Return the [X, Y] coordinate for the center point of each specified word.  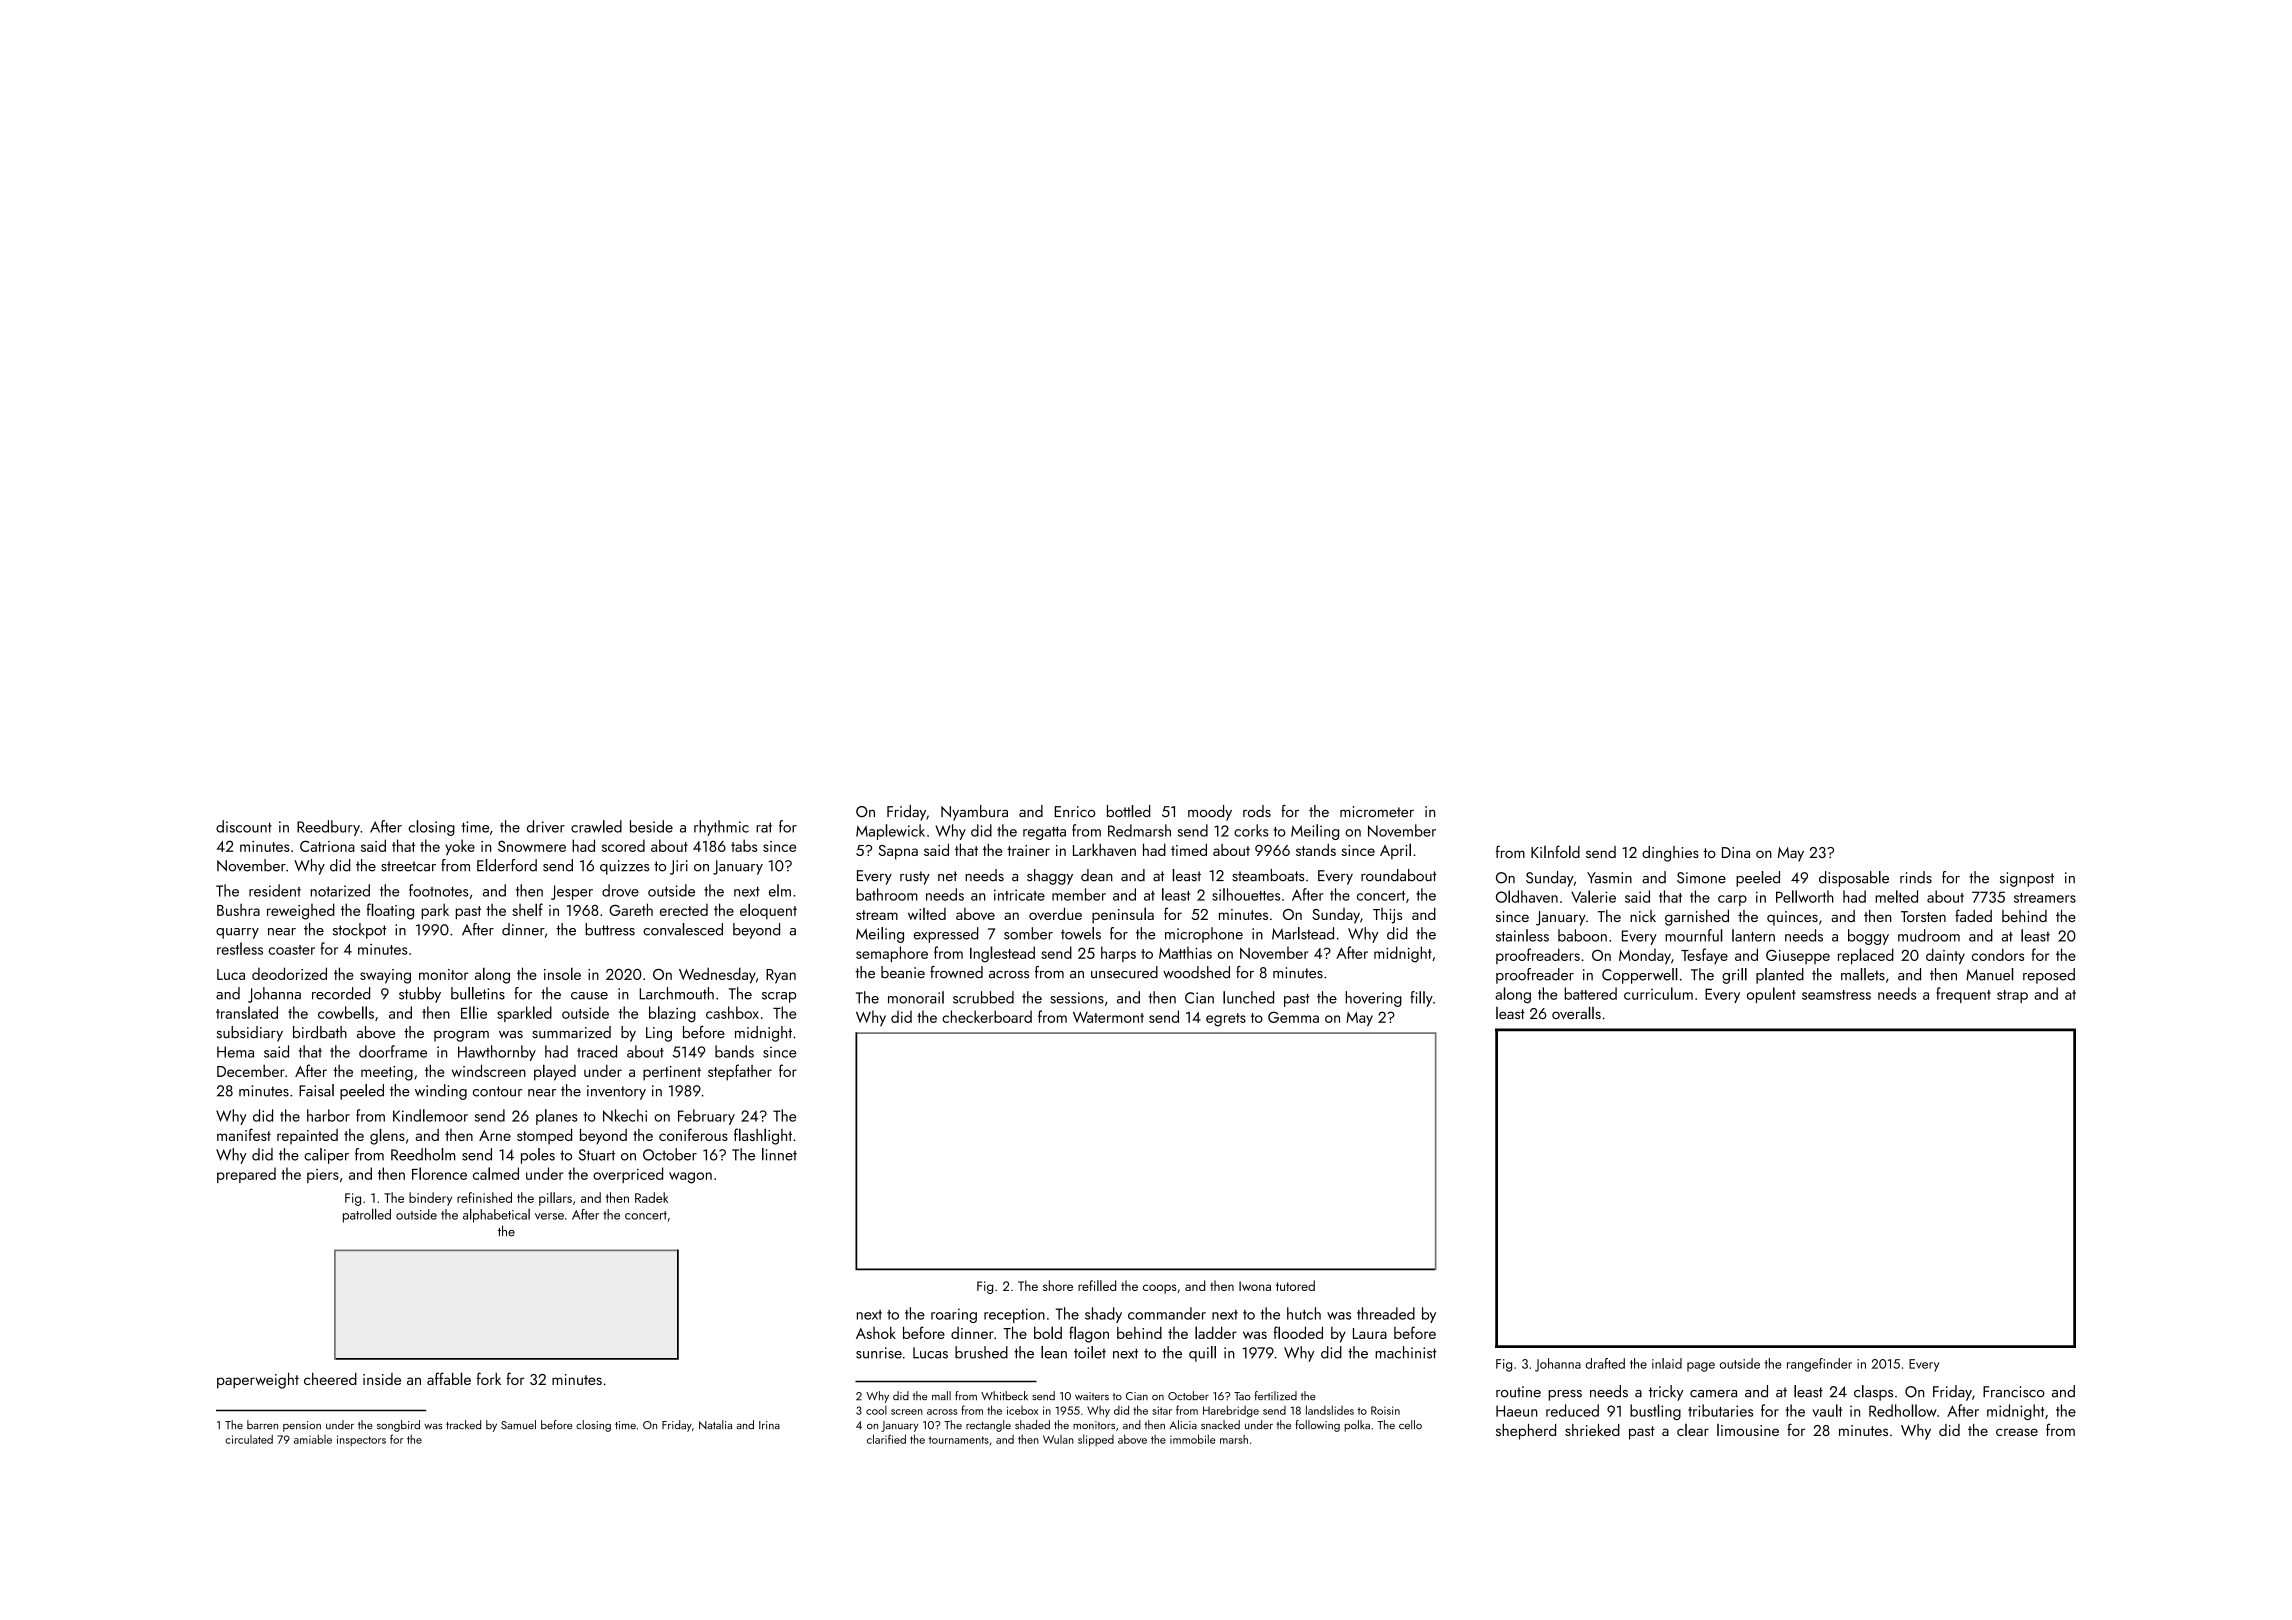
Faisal [316, 1090]
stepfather [740, 1072]
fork [489, 1378]
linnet [779, 1154]
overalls [1576, 1012]
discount [244, 826]
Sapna [898, 852]
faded [1973, 915]
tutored [1295, 1285]
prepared [246, 1175]
